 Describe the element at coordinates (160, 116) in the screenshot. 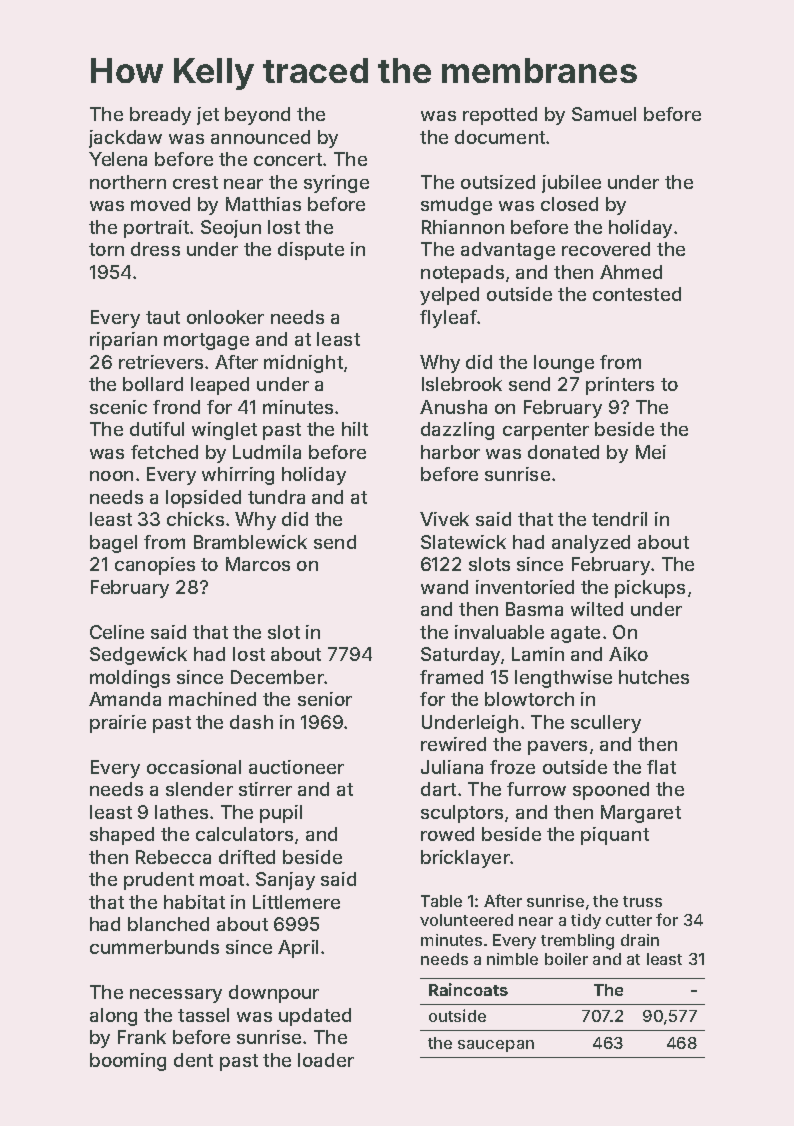

I see `bready` at that location.
